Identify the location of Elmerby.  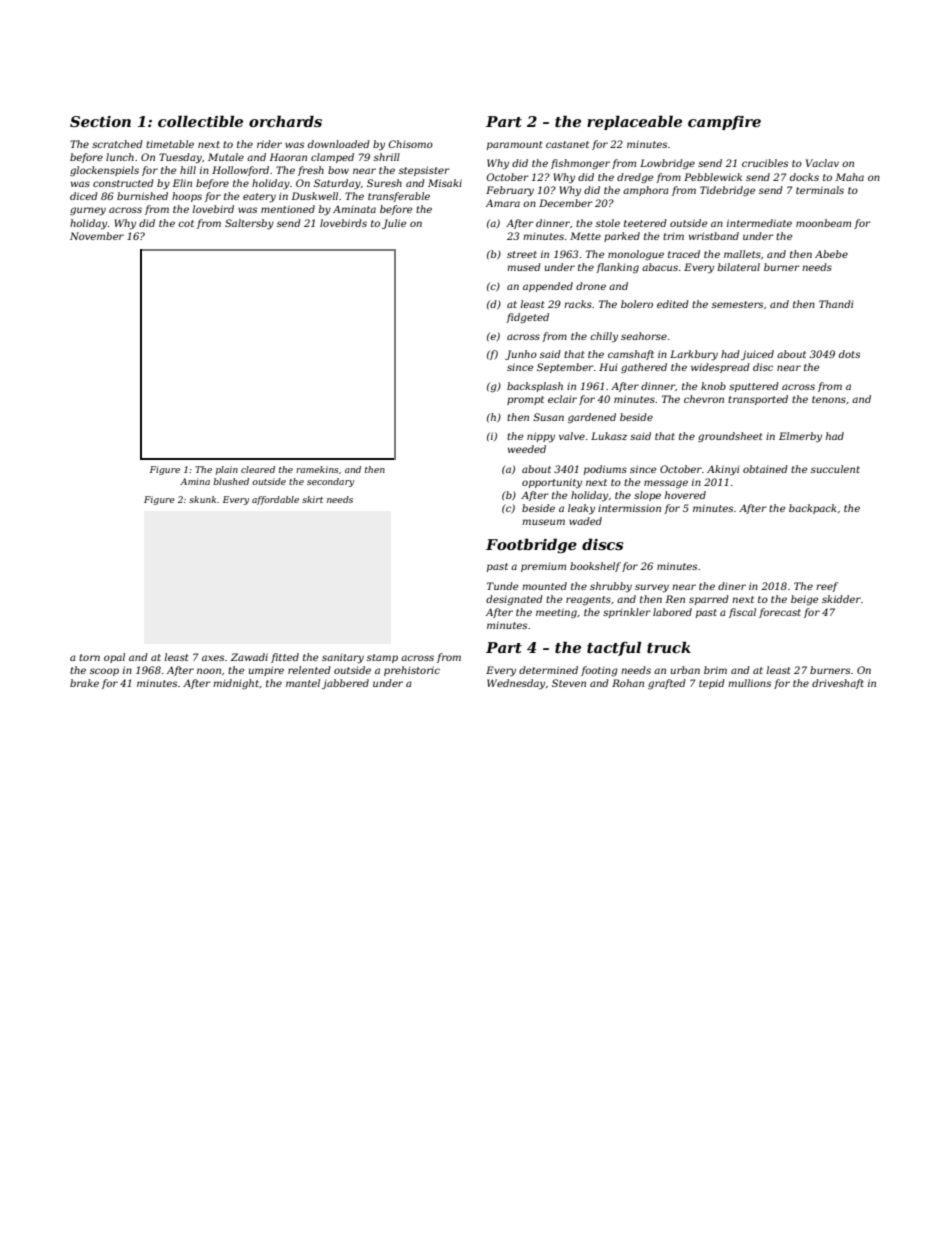
(800, 437).
